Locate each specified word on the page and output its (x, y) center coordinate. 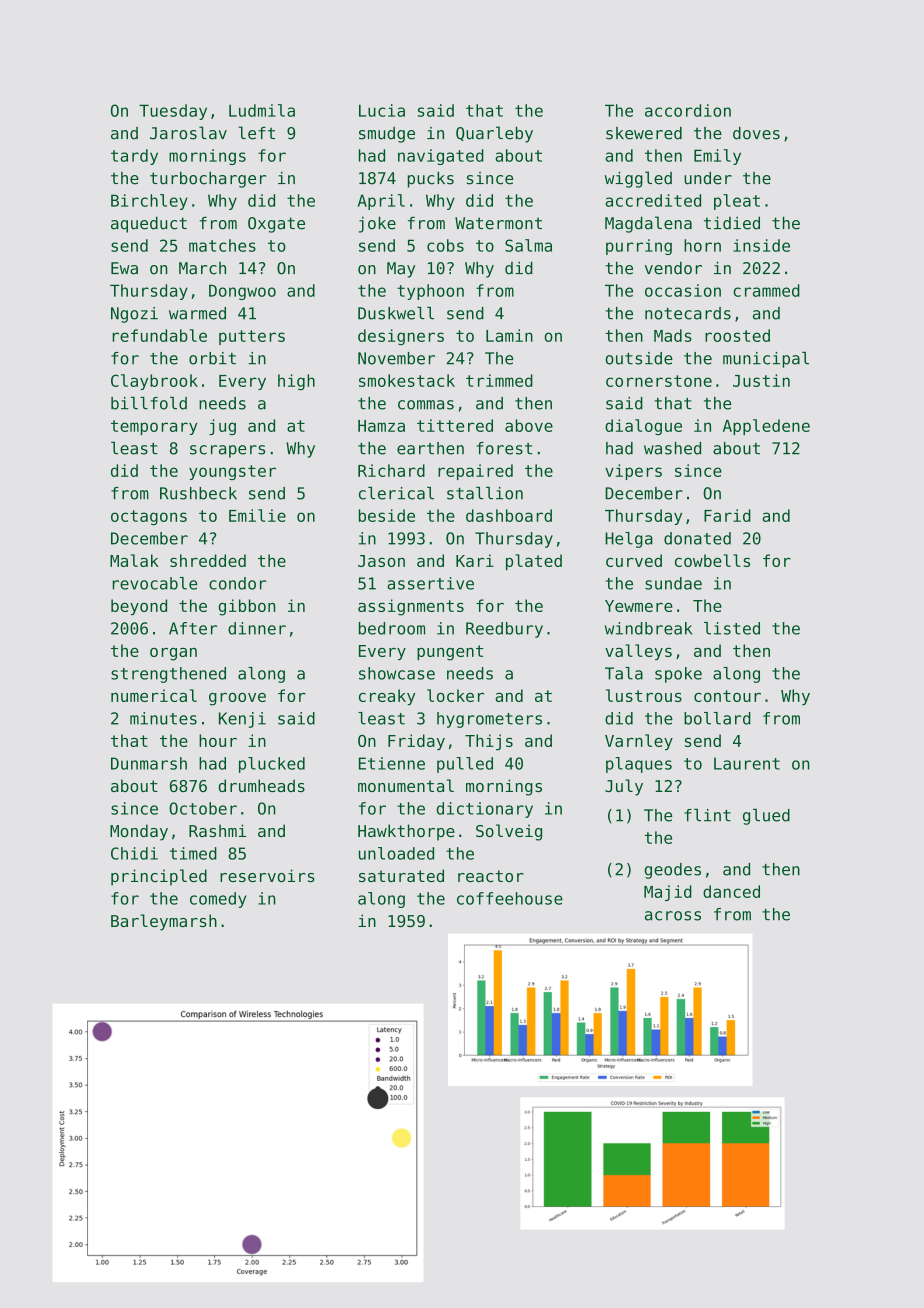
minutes (163, 718)
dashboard (509, 515)
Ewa (124, 268)
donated (697, 538)
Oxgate (276, 225)
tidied (732, 223)
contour (727, 696)
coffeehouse (510, 898)
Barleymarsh (164, 922)
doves (756, 133)
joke (377, 224)
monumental (406, 785)
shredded (208, 560)
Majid (668, 893)
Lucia (382, 110)
